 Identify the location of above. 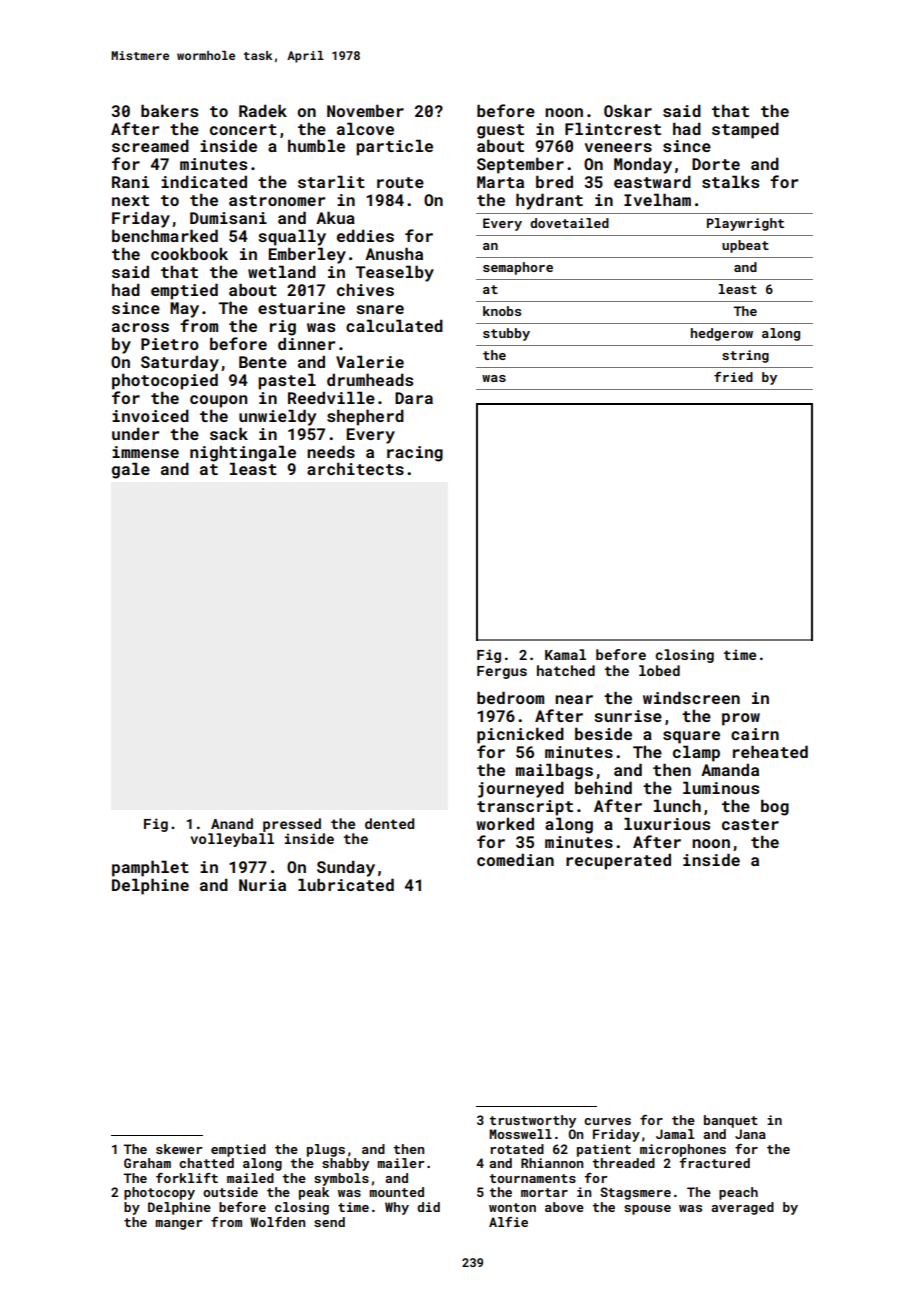
(564, 1207).
